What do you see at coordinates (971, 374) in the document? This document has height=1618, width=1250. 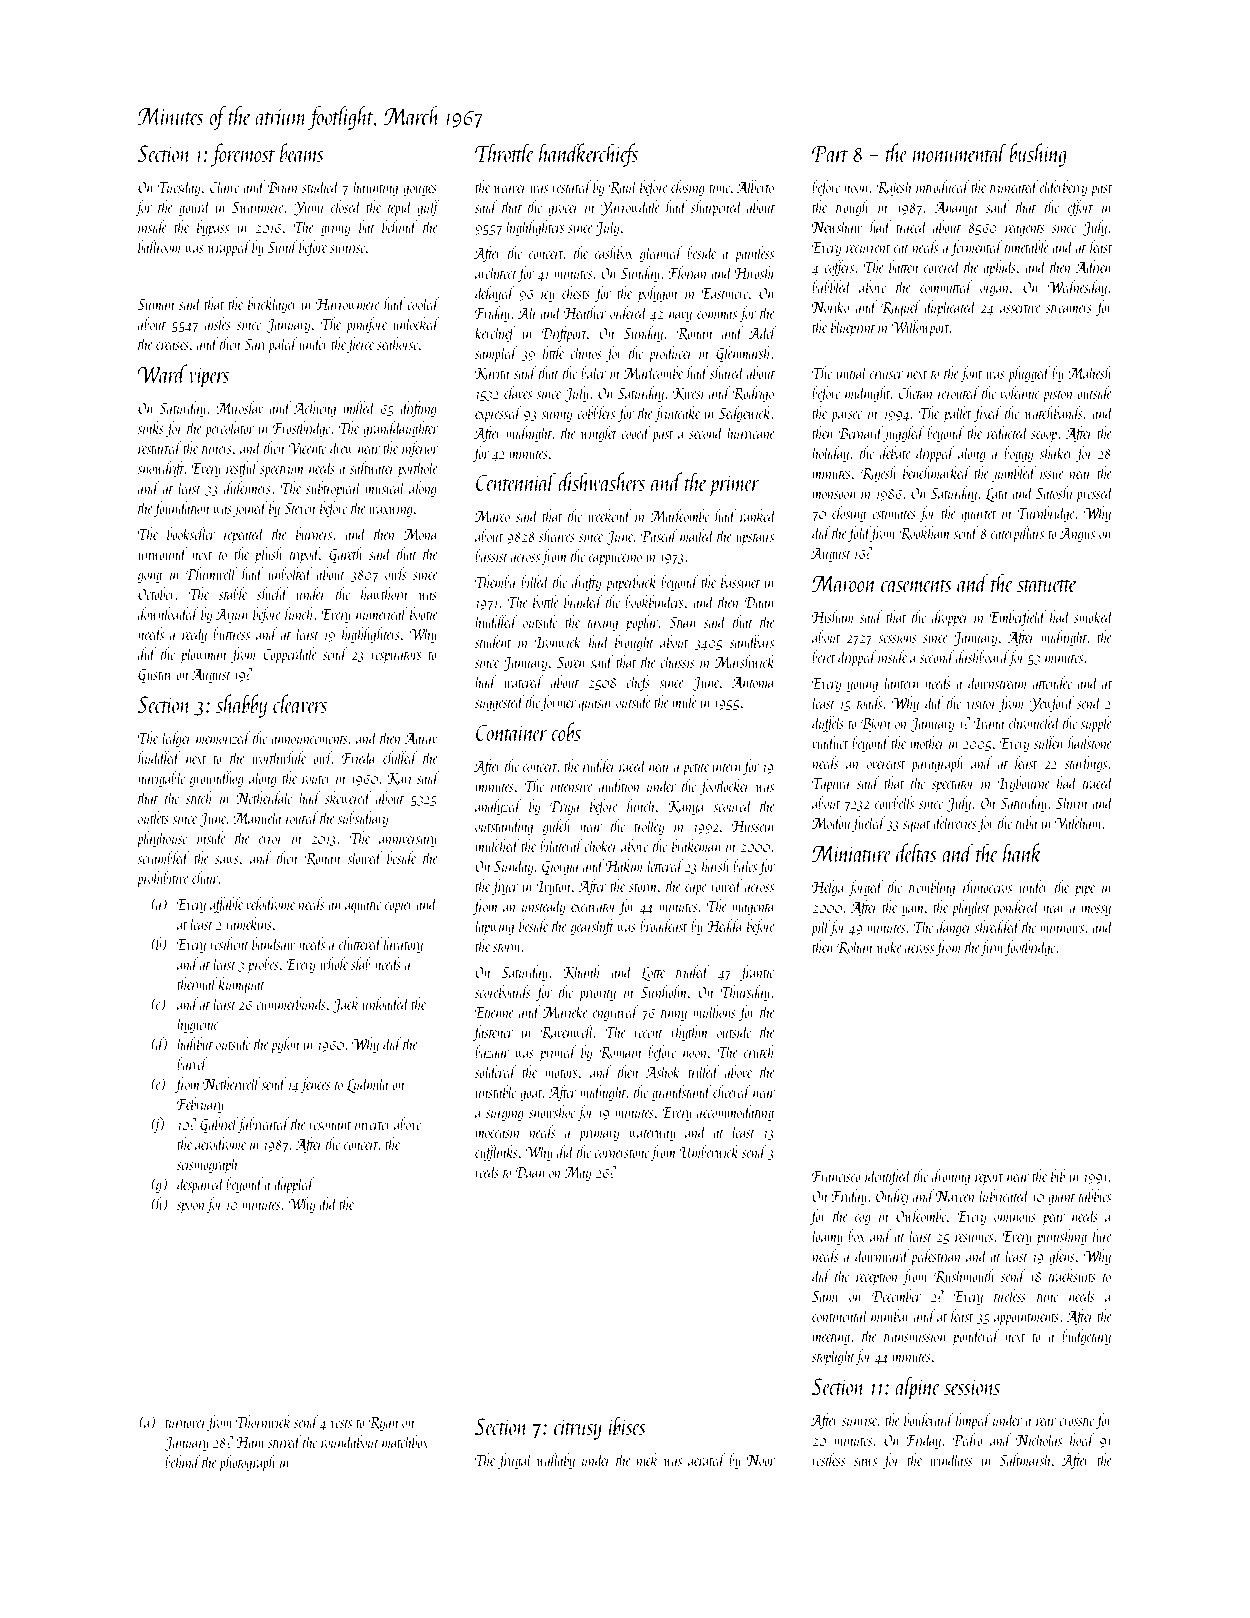 I see `font` at bounding box center [971, 374].
